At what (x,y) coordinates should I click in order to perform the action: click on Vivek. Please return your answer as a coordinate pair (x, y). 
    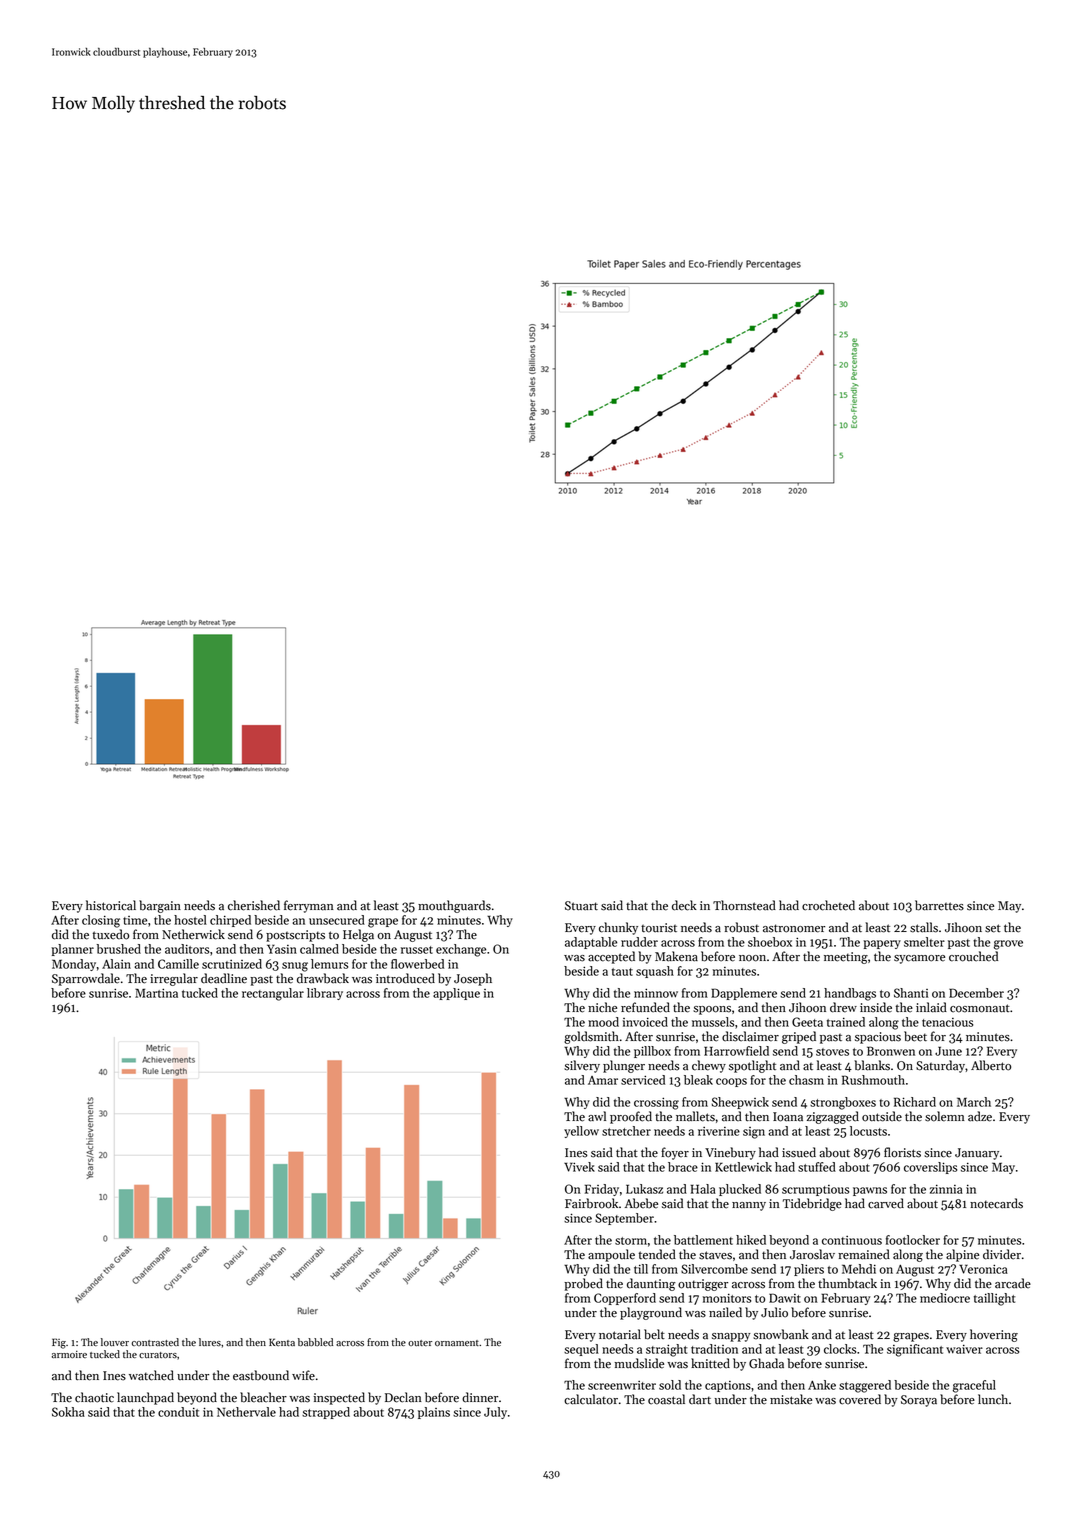
    Looking at the image, I should click on (579, 1167).
